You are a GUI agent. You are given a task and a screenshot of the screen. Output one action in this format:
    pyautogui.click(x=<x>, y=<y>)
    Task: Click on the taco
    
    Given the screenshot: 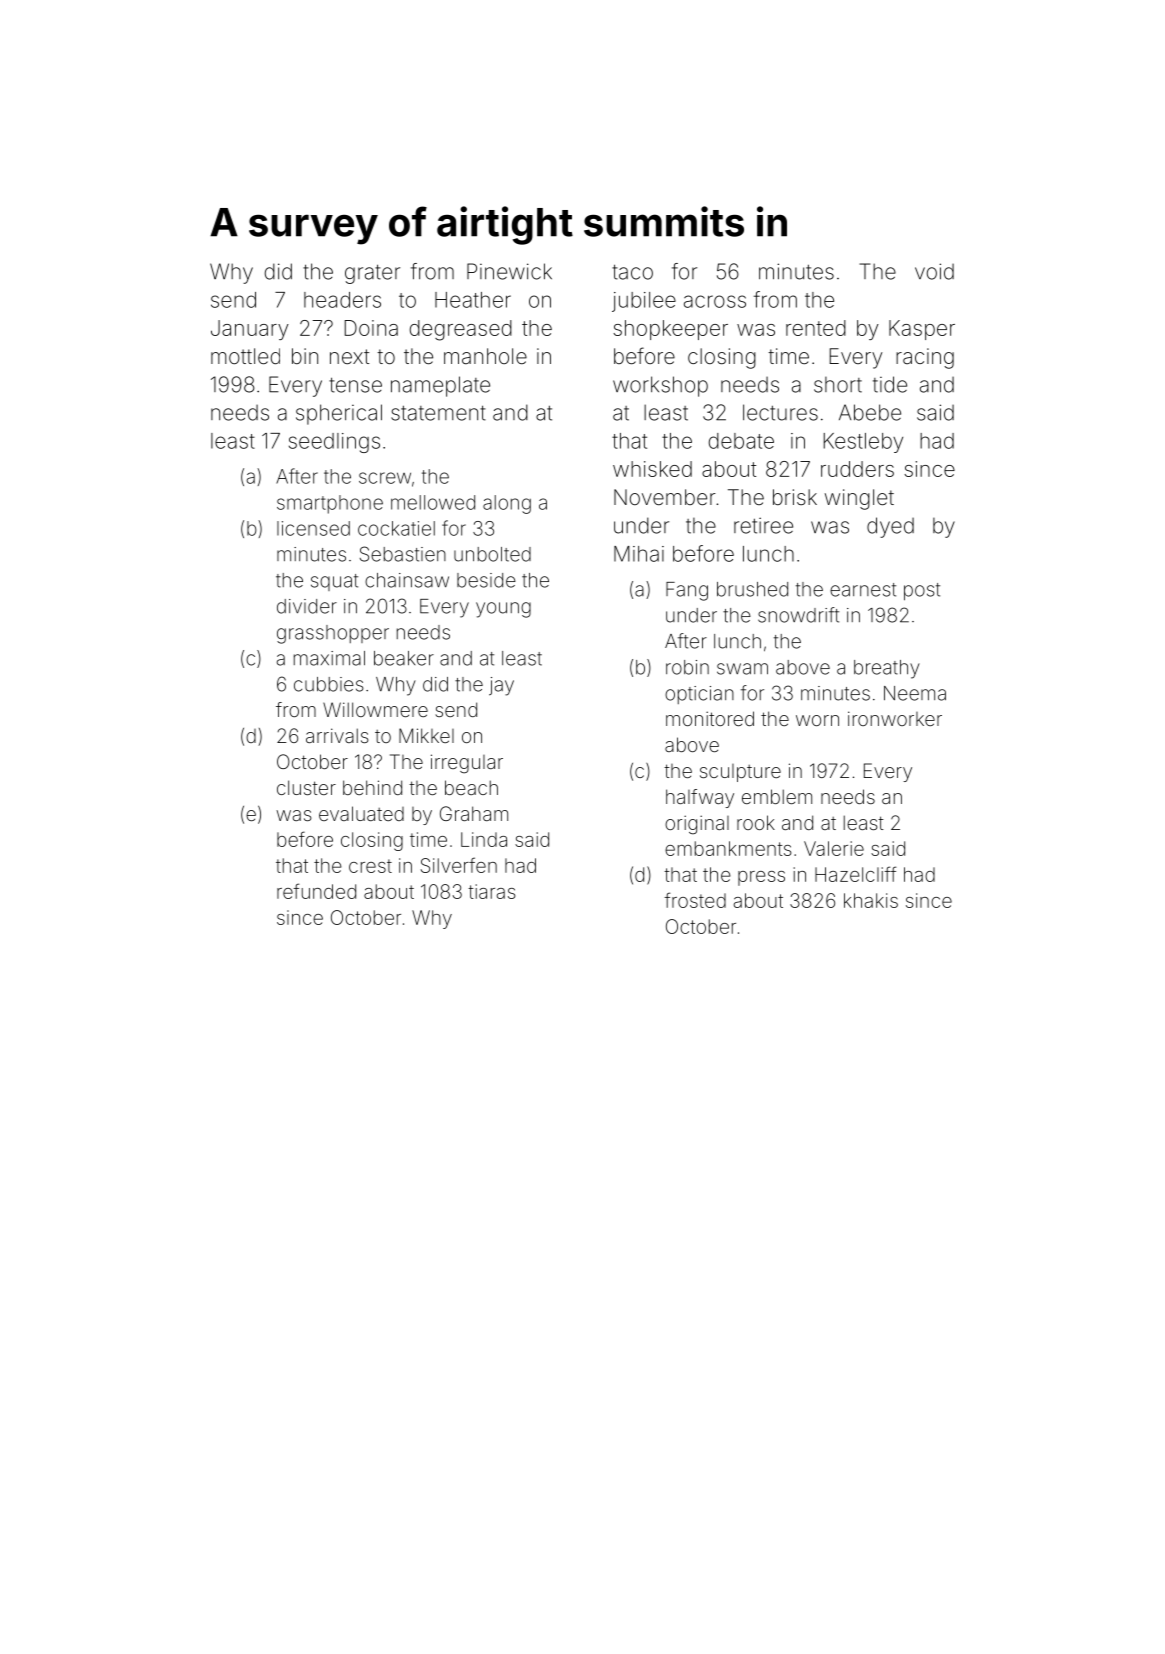 What is the action you would take?
    pyautogui.click(x=632, y=272)
